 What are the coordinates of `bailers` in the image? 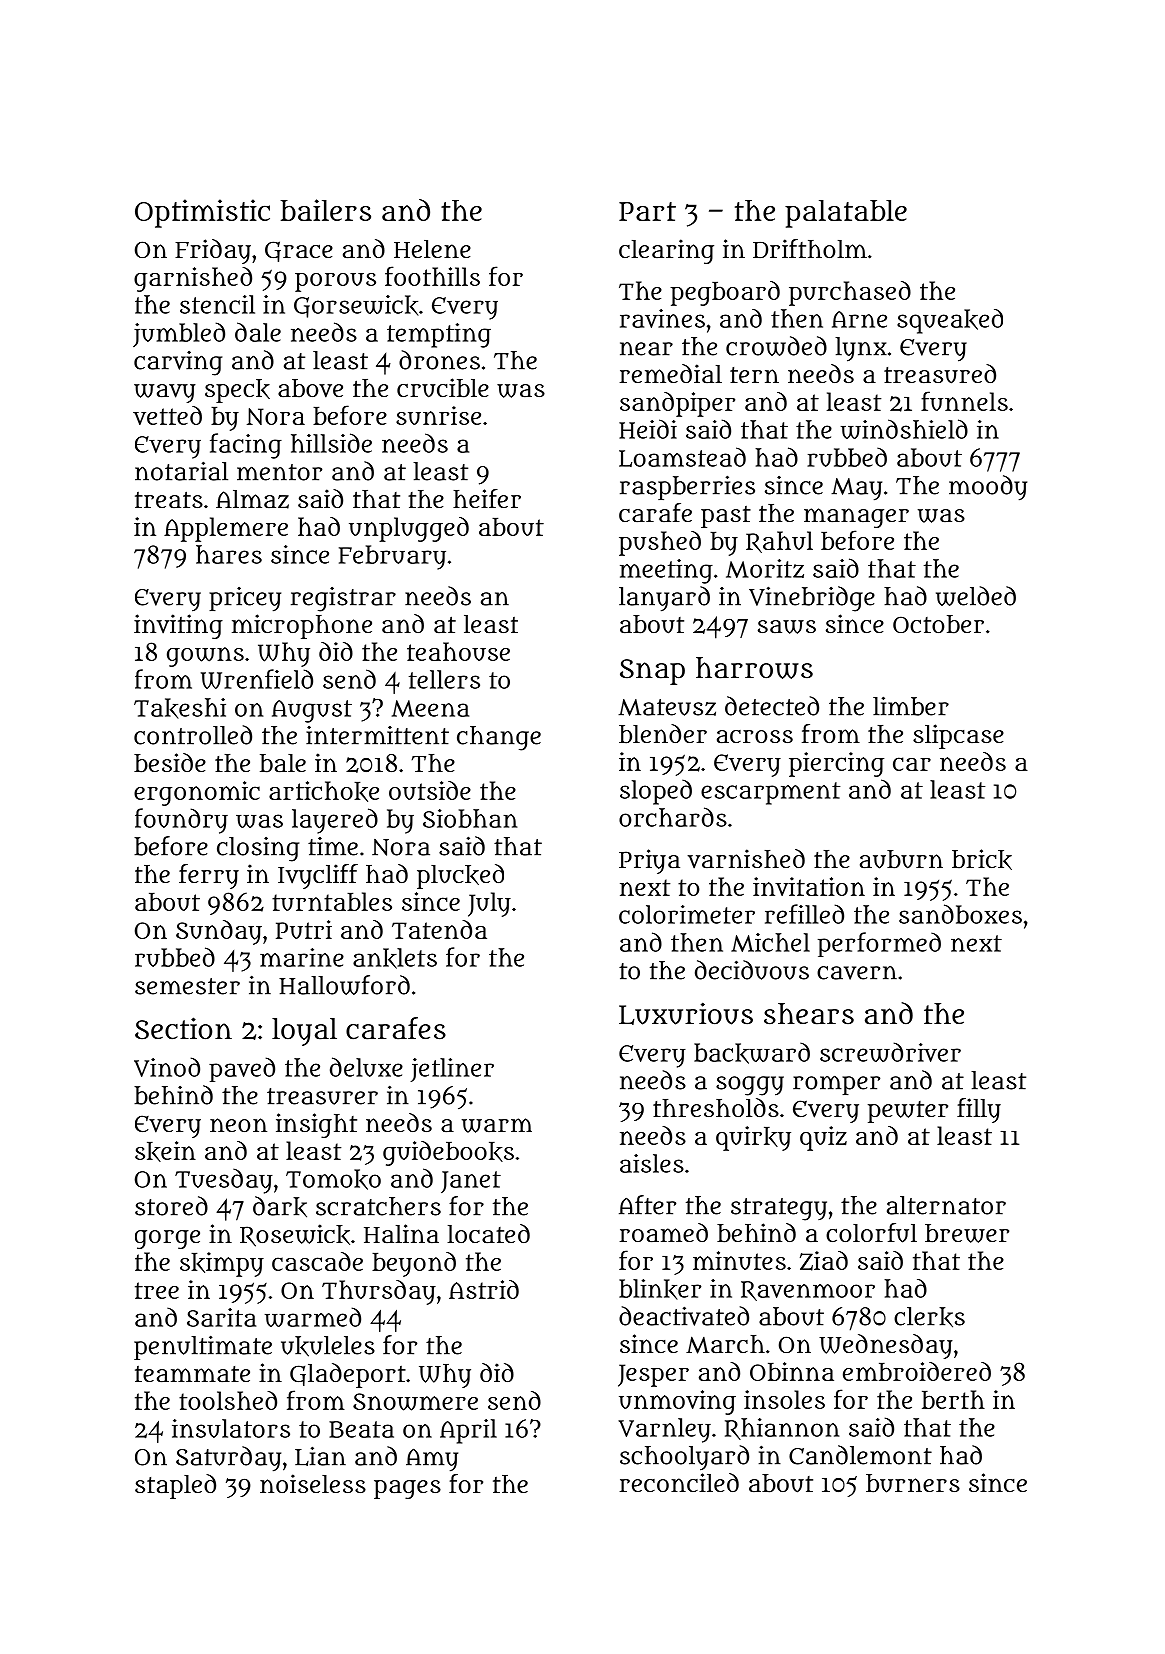 It's located at (325, 210).
